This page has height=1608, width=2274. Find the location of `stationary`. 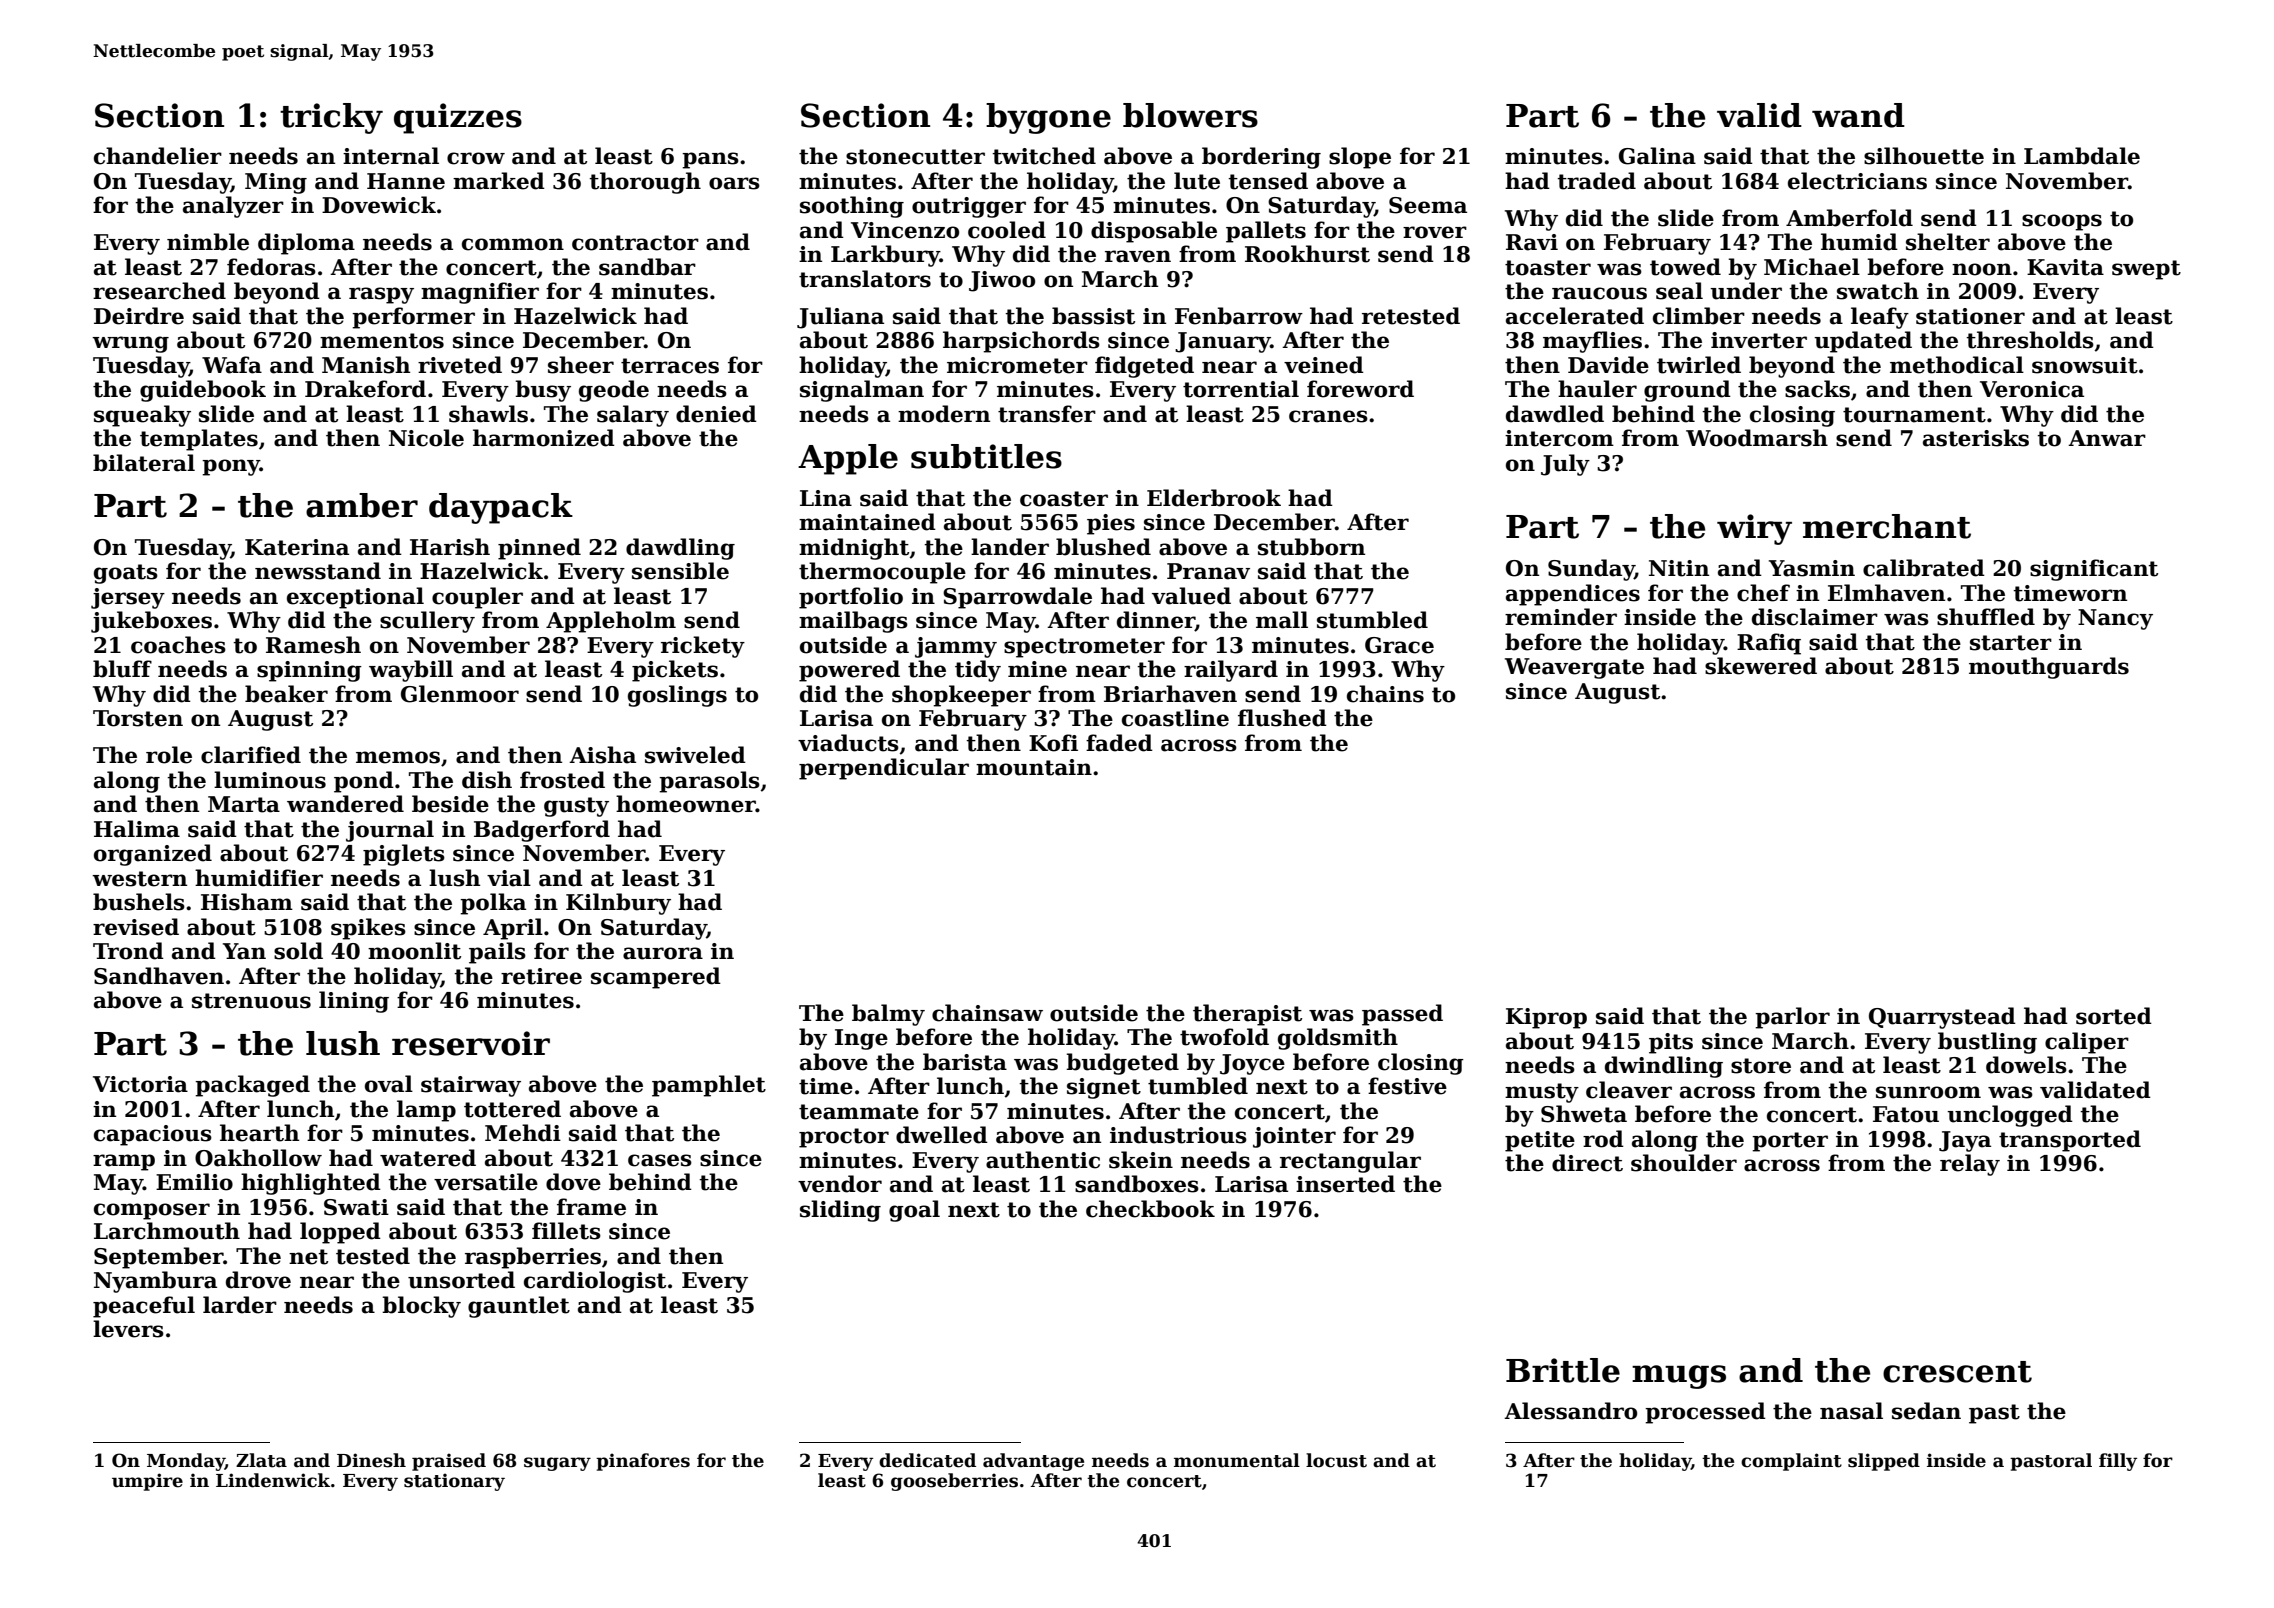

stationary is located at coordinates (454, 1482).
